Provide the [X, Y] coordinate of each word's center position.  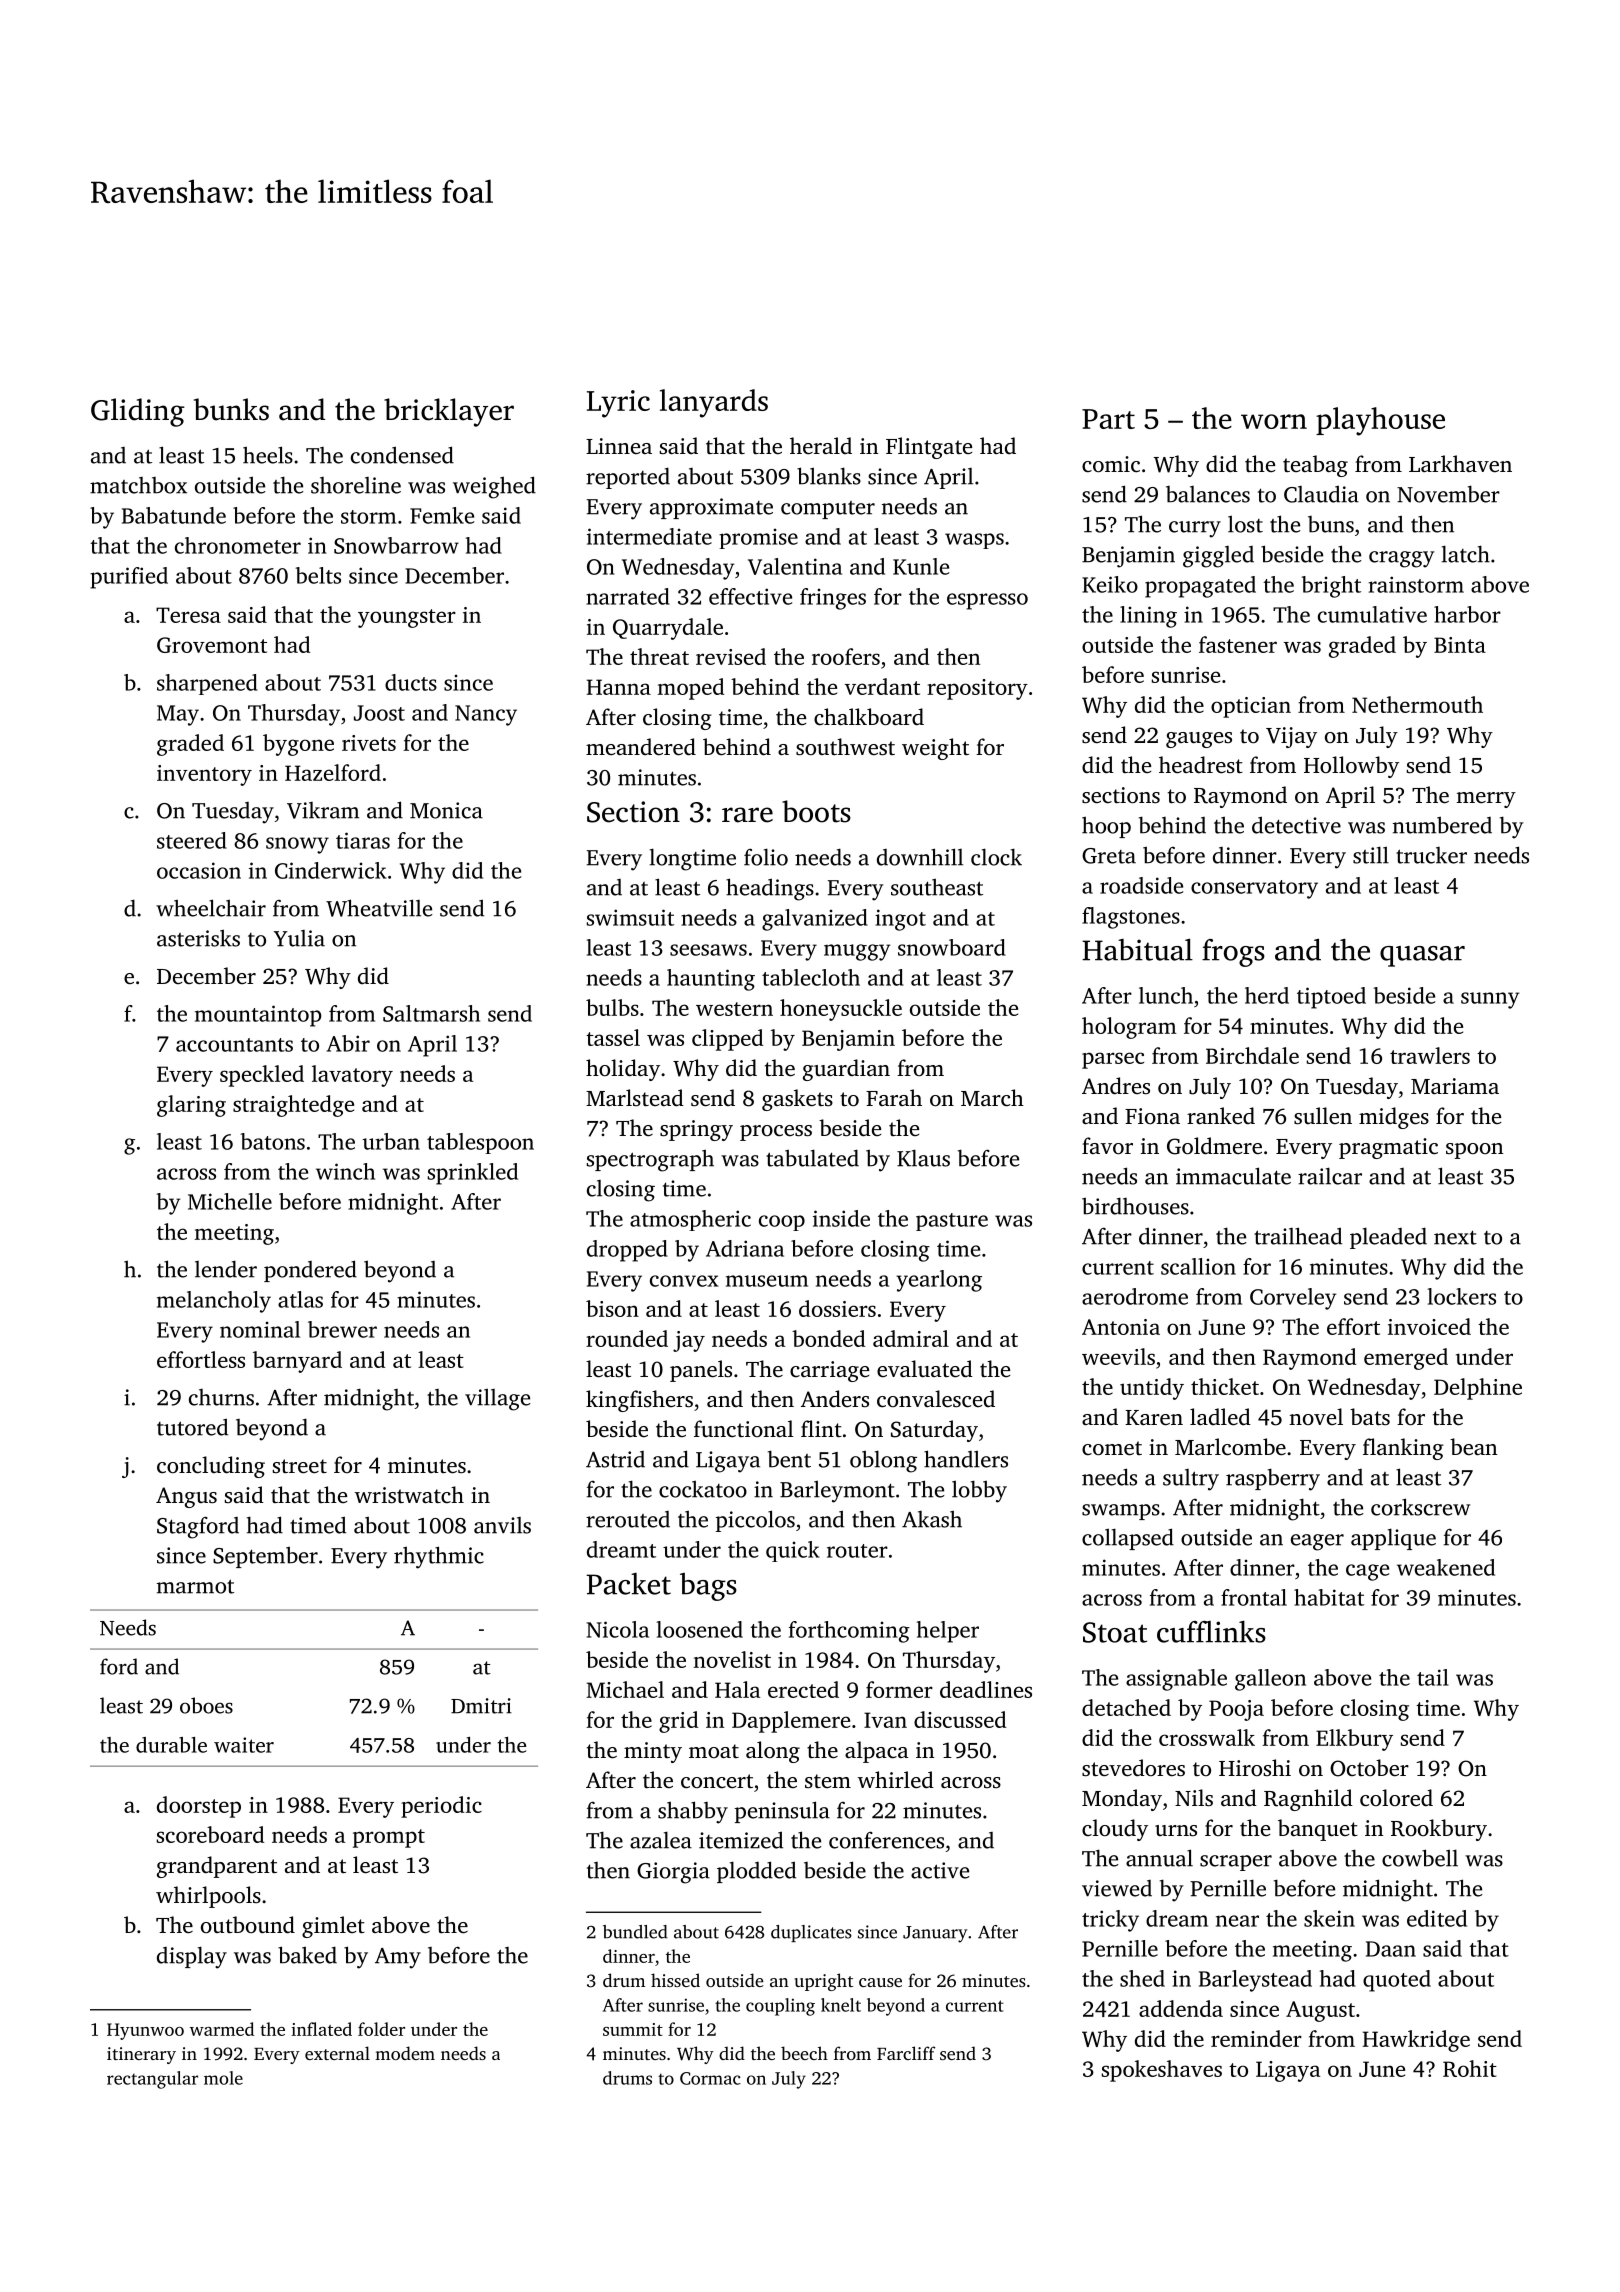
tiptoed [1331, 998]
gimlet [333, 1927]
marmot [195, 1586]
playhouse [1380, 421]
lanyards [714, 403]
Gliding [138, 412]
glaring [191, 1106]
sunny [1490, 1000]
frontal [1254, 1597]
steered [192, 840]
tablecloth [811, 977]
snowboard [952, 947]
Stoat [1115, 1632]
